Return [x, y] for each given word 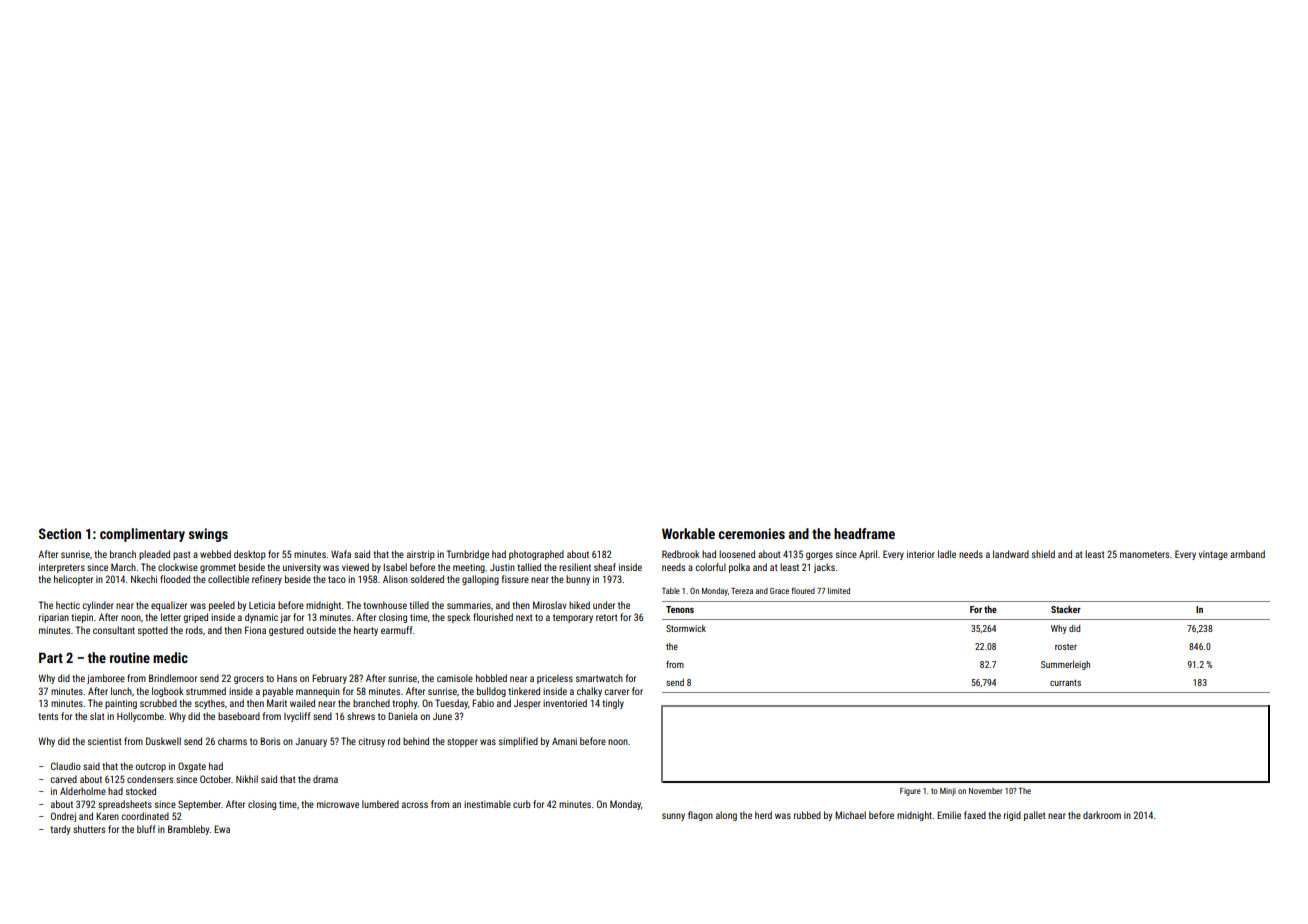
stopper [462, 742]
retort [606, 617]
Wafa [341, 554]
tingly [613, 704]
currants [1065, 683]
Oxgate [192, 767]
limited [839, 590]
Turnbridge [468, 555]
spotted [153, 631]
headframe [864, 533]
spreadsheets [125, 805]
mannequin [318, 692]
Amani [564, 741]
